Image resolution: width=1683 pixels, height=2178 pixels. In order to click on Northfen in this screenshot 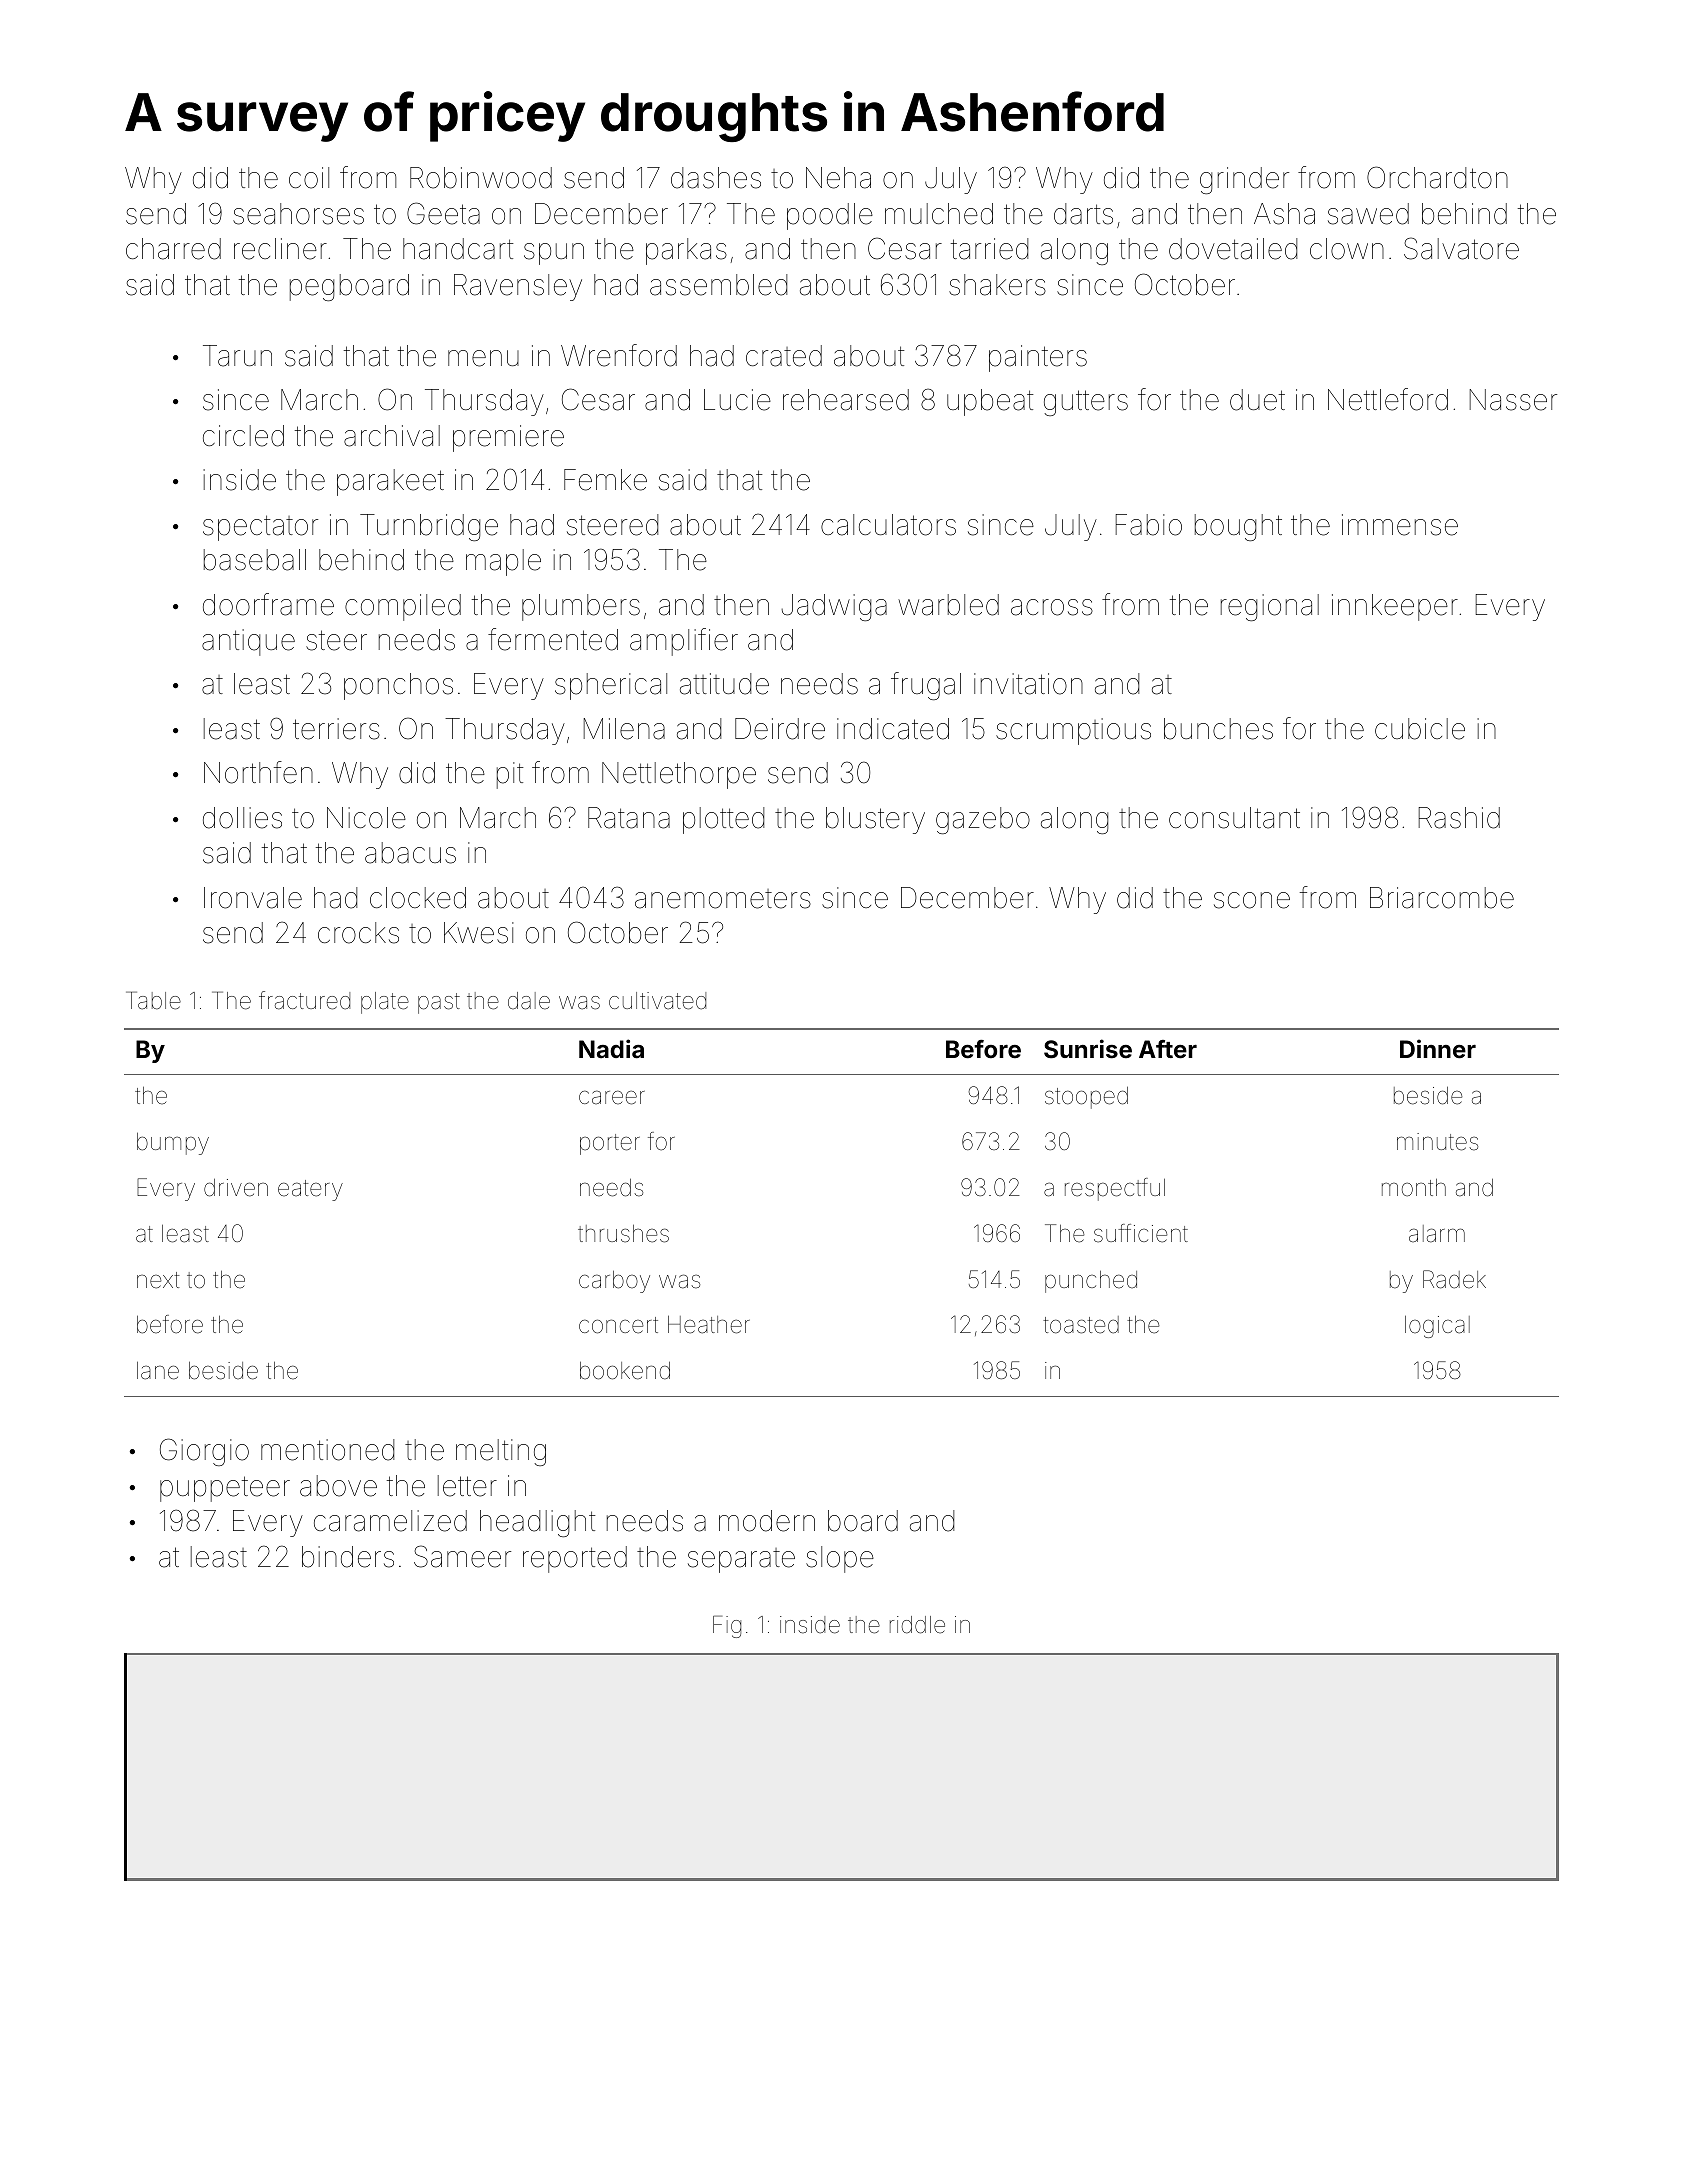, I will do `click(258, 772)`.
